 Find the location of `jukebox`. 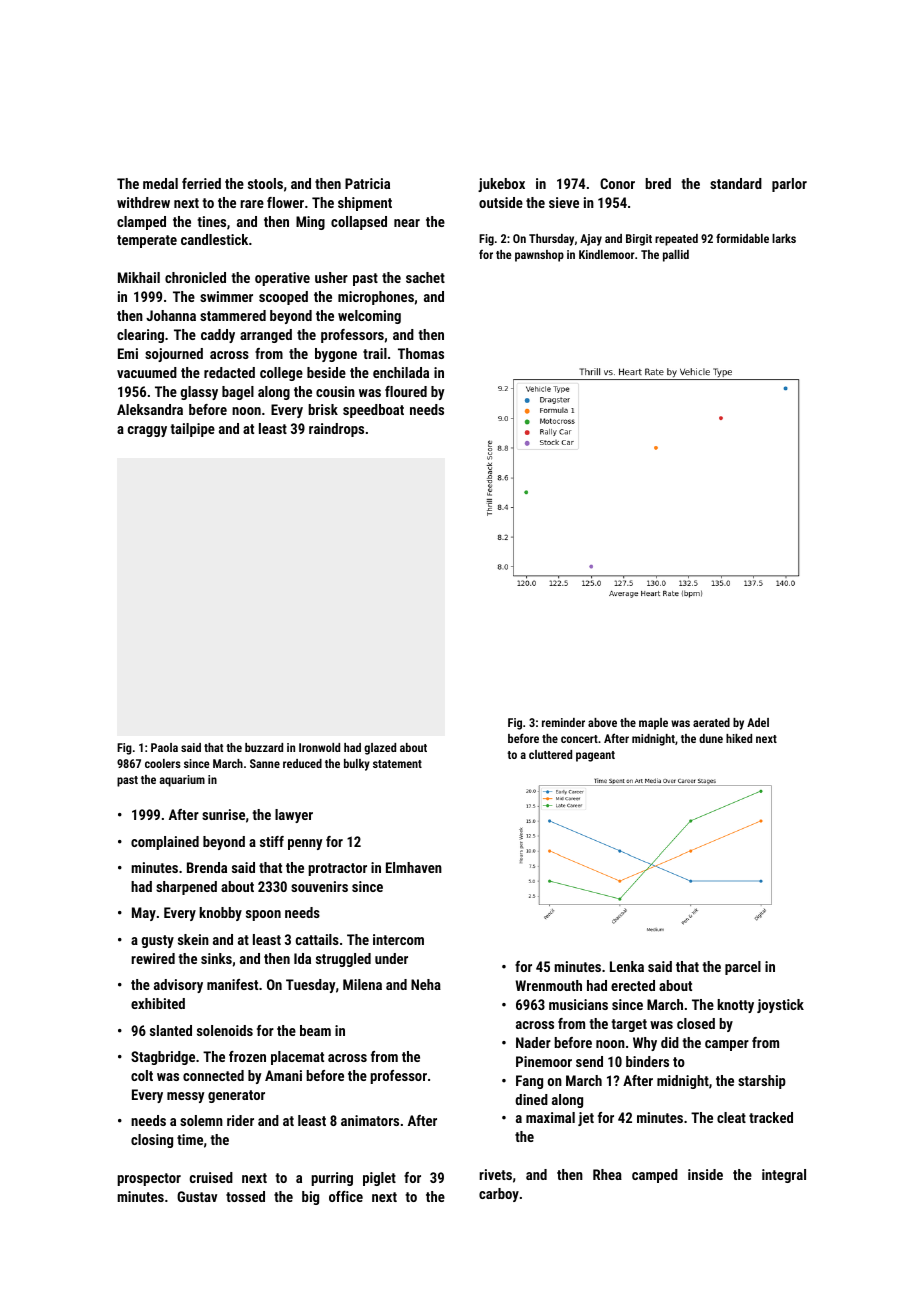

jukebox is located at coordinates (501, 185).
